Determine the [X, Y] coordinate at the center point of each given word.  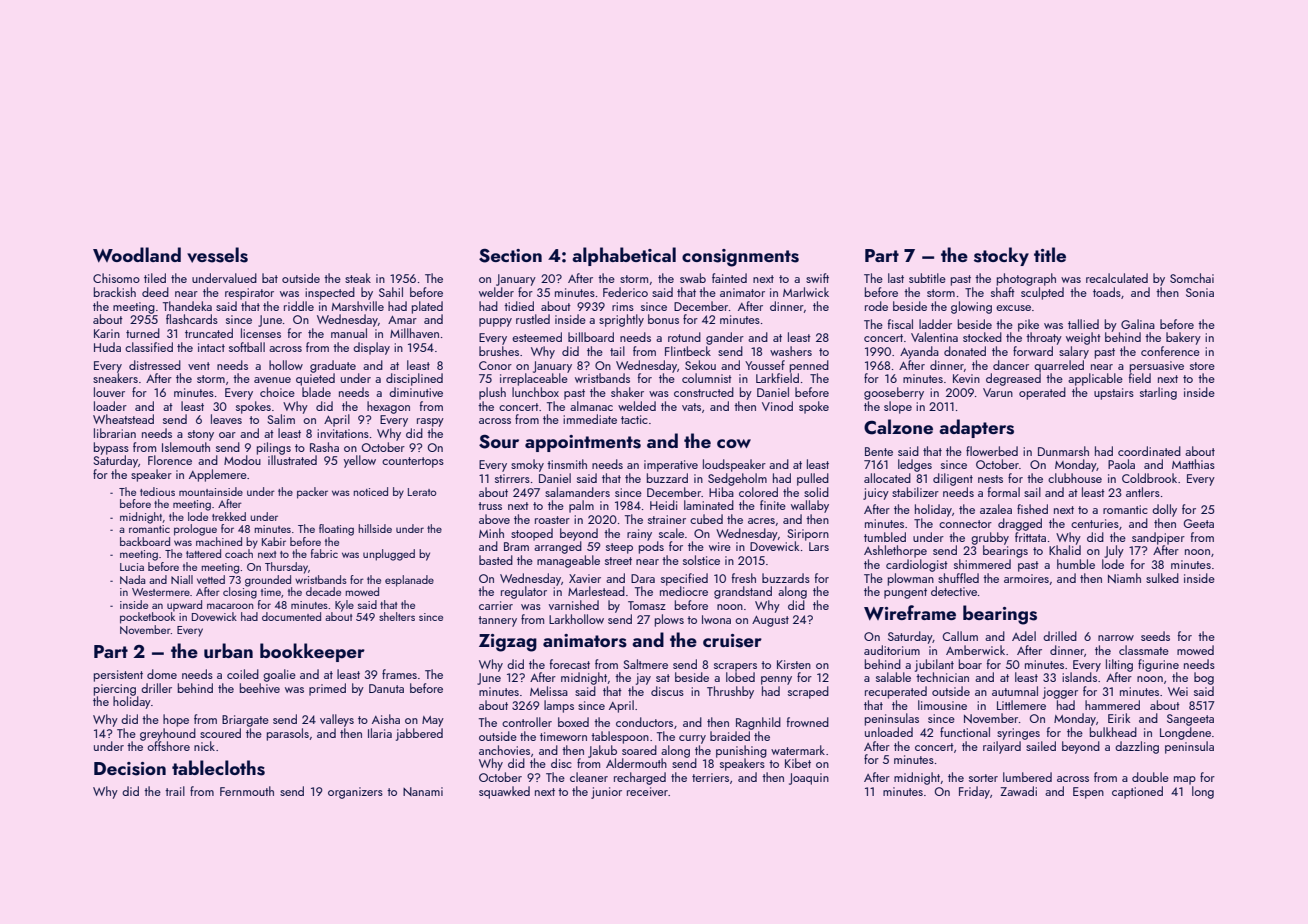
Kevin [966, 378]
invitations [343, 433]
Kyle [344, 606]
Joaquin [809, 779]
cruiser [732, 641]
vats [691, 407]
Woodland [137, 254]
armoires [1026, 578]
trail [175, 791]
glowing [971, 307]
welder [496, 292]
